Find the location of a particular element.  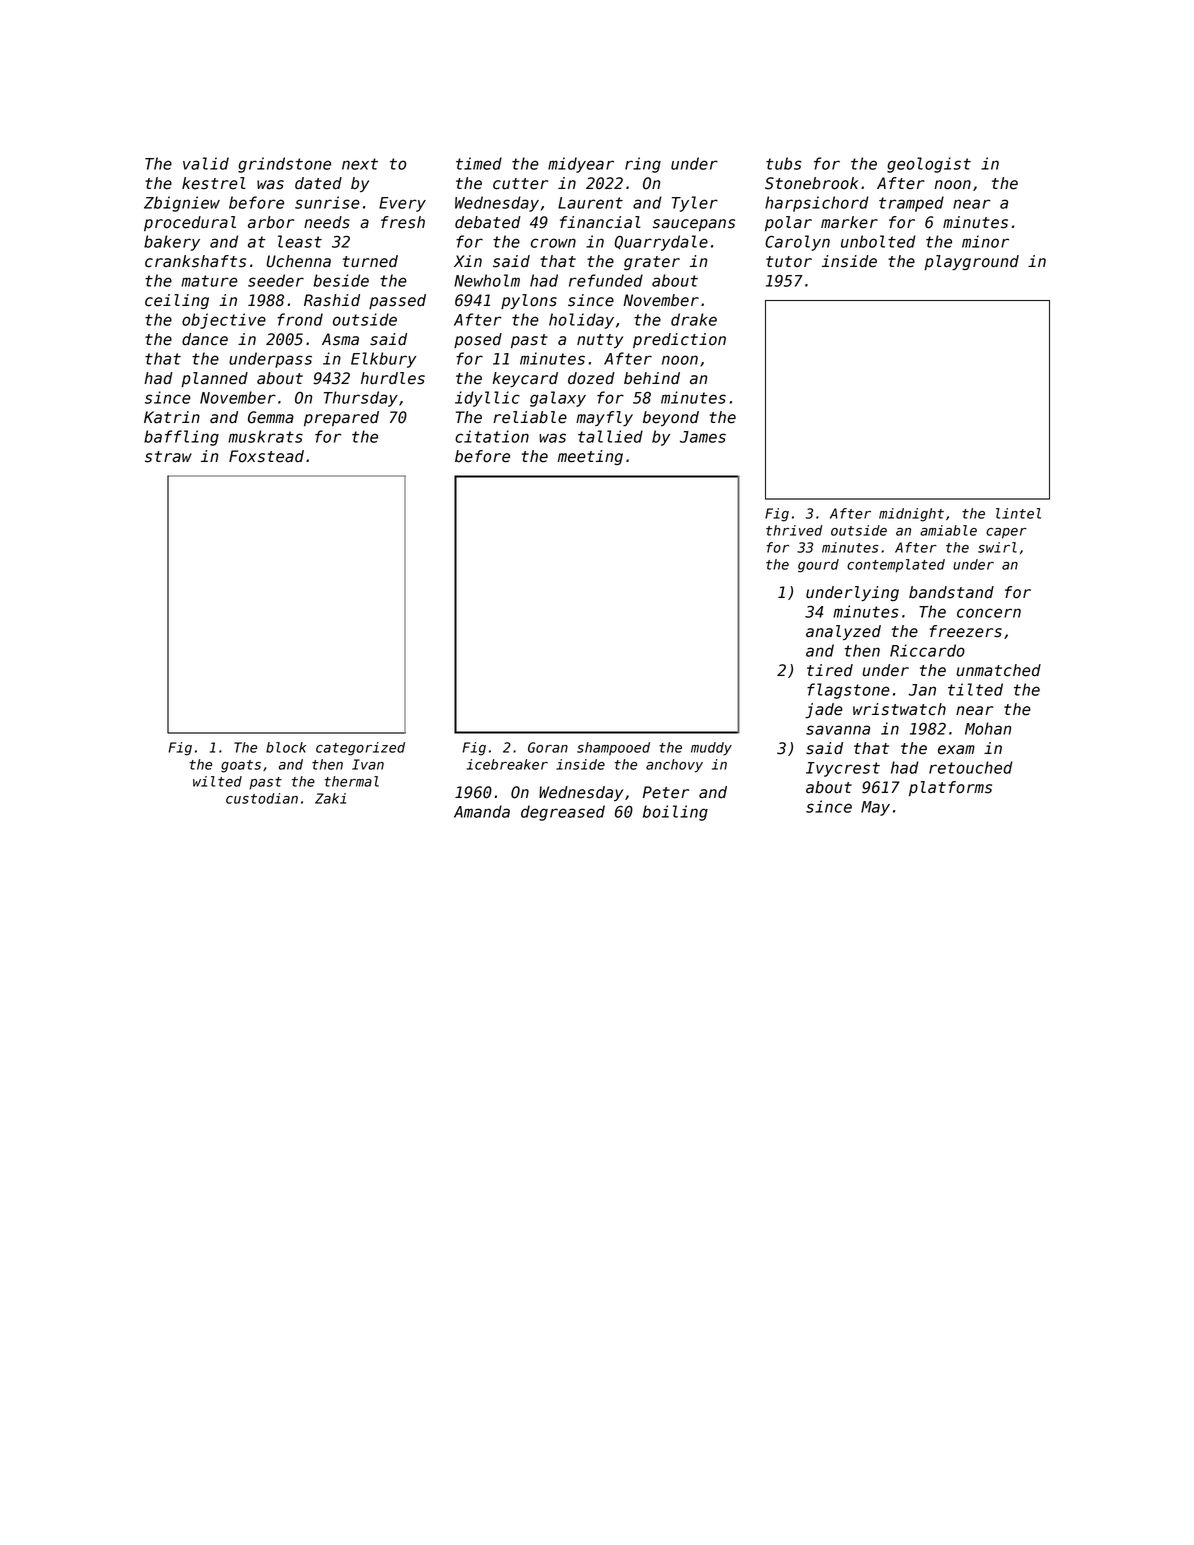

platforms is located at coordinates (950, 788).
